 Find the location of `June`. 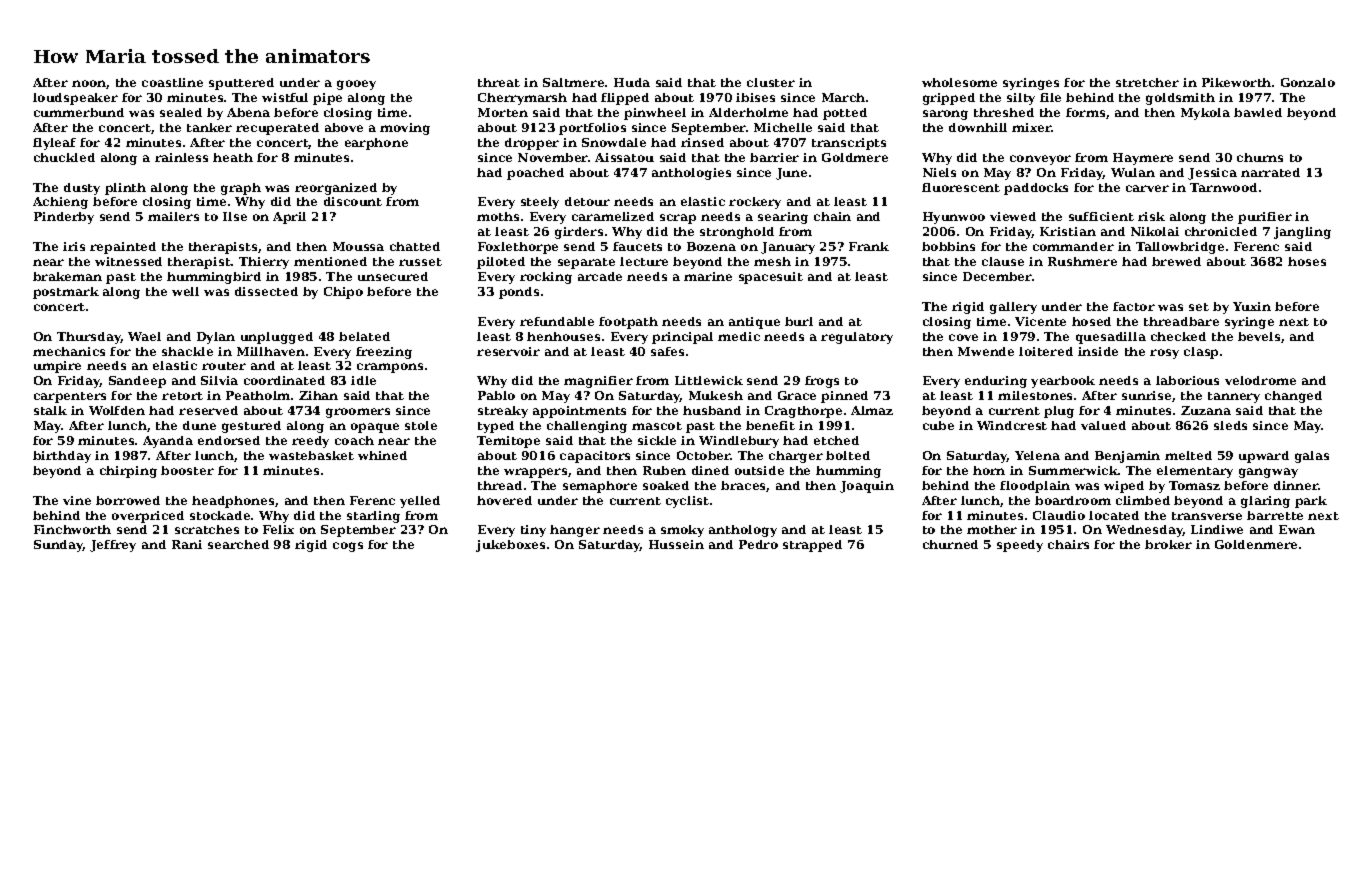

June is located at coordinates (791, 174).
